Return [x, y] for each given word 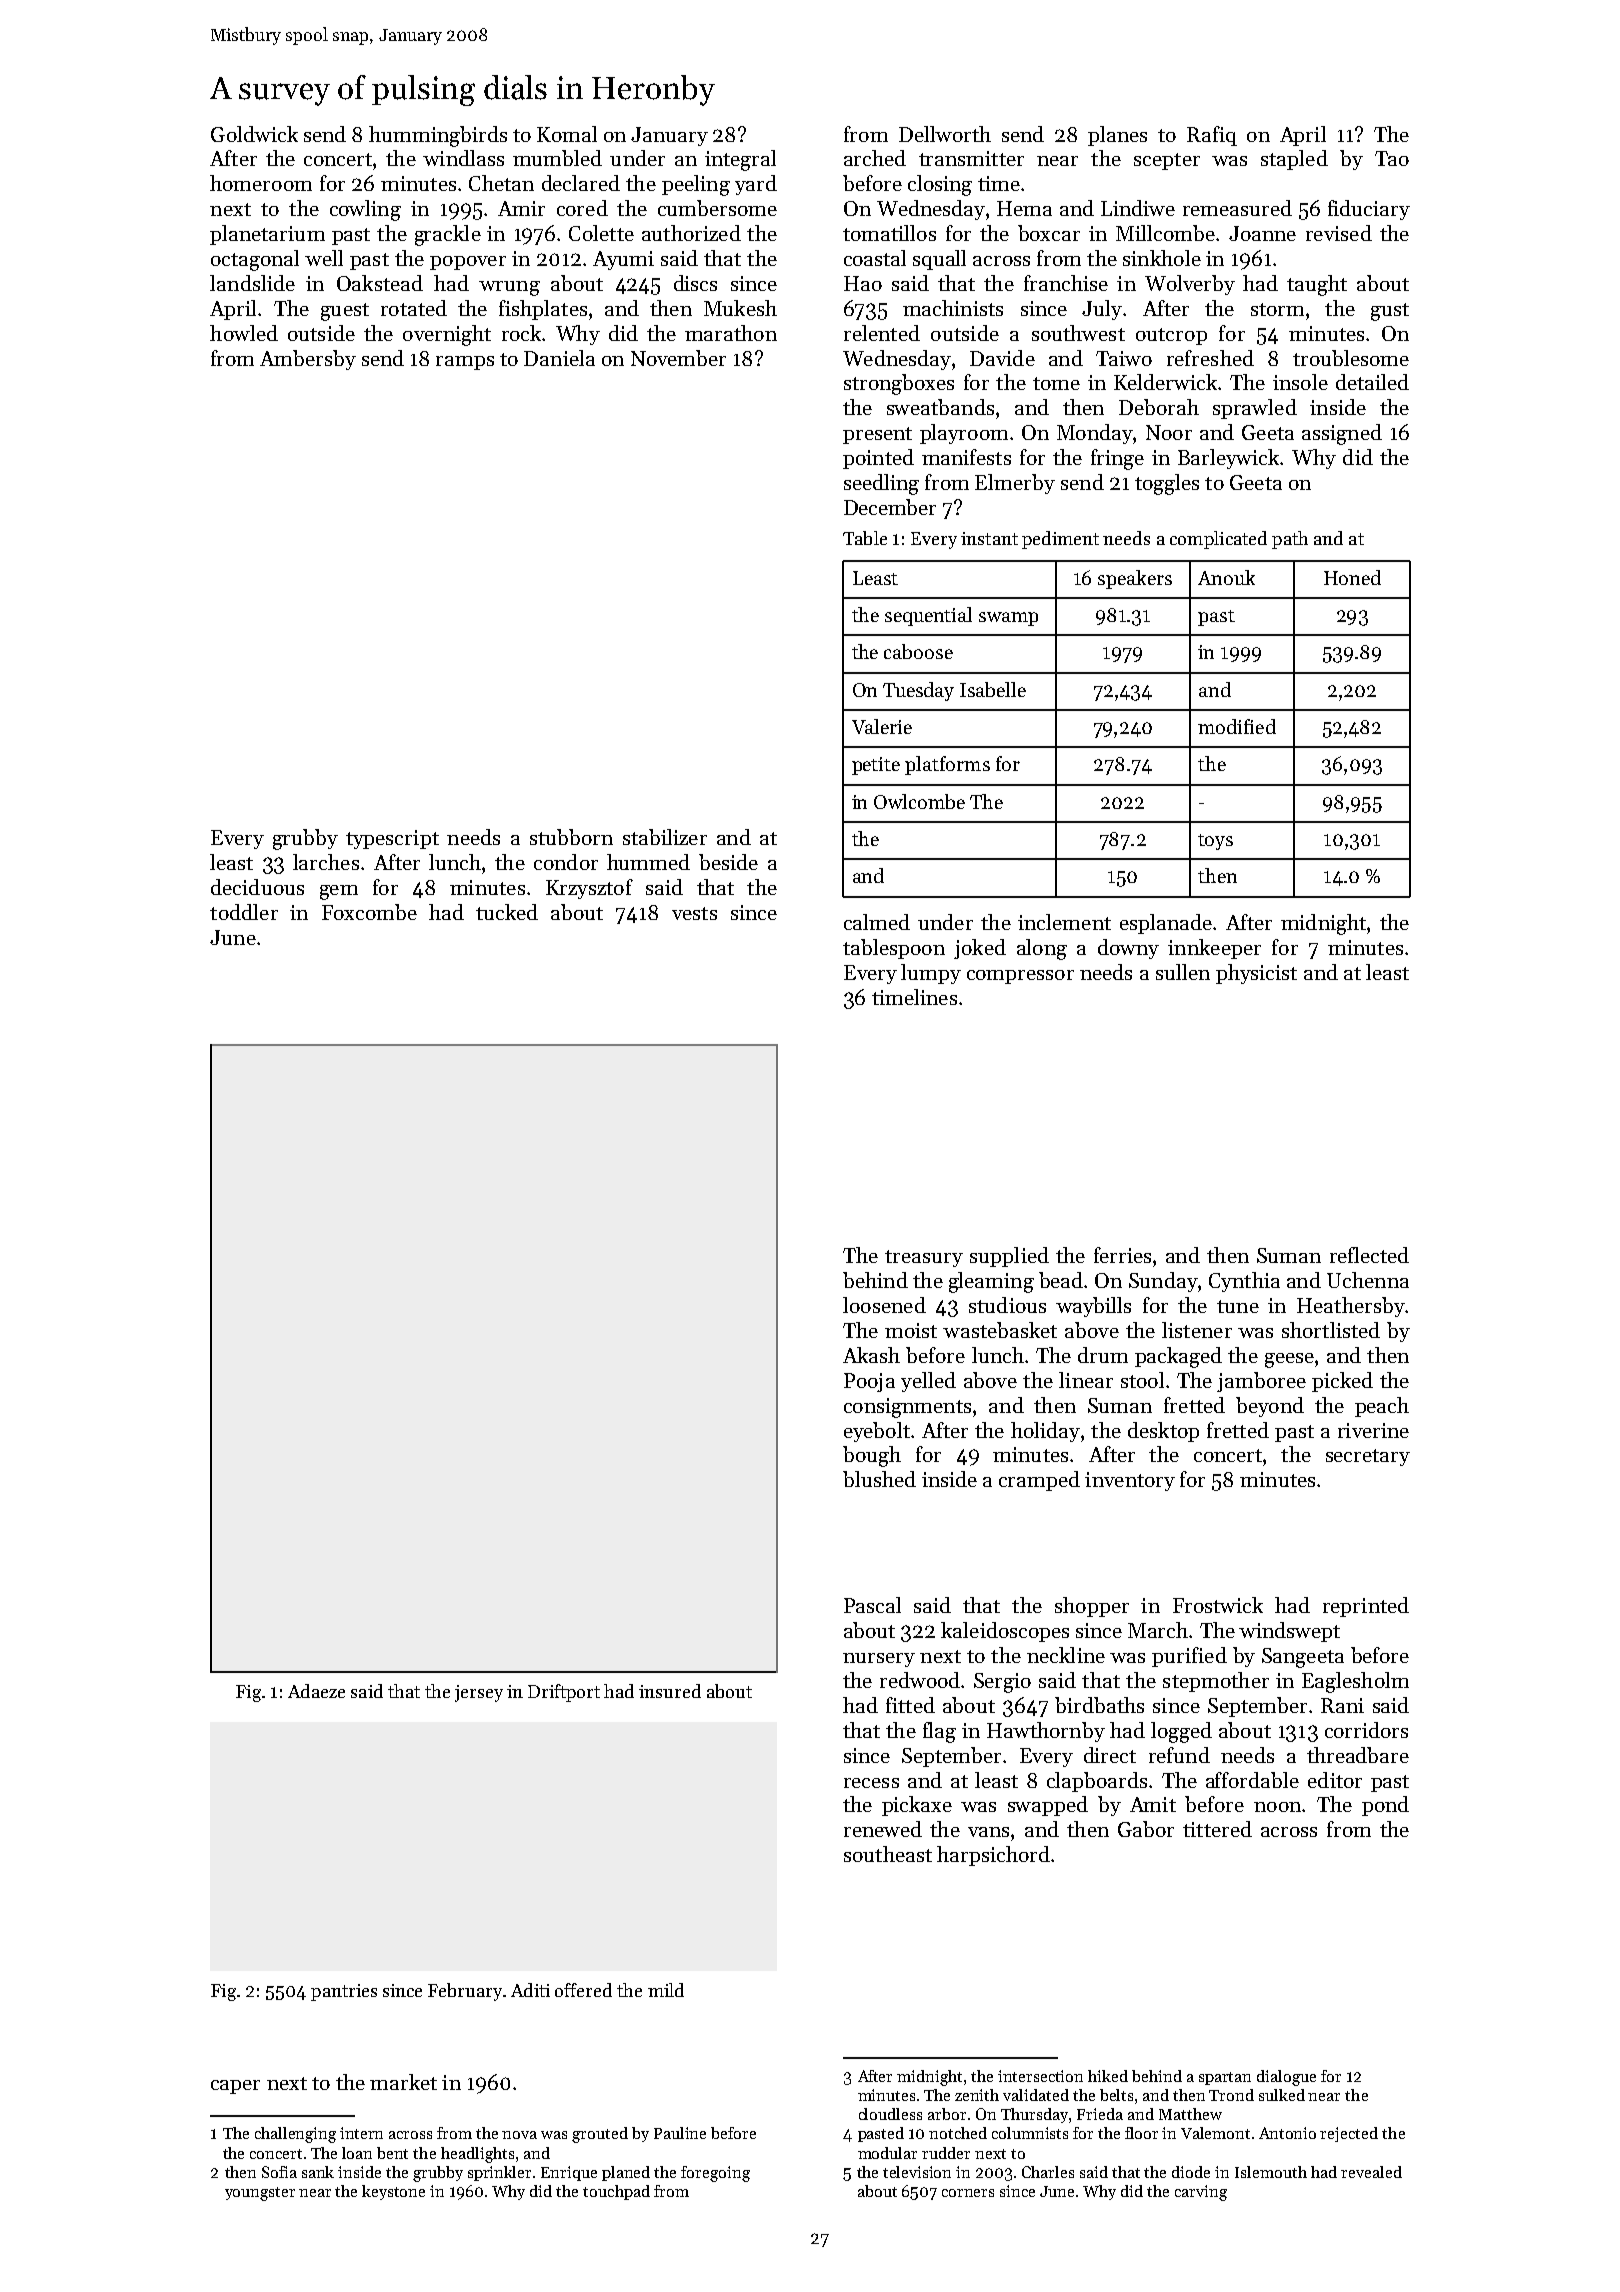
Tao [1392, 158]
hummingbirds [438, 136]
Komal [567, 134]
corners [968, 2193]
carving [1201, 2193]
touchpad [616, 2192]
